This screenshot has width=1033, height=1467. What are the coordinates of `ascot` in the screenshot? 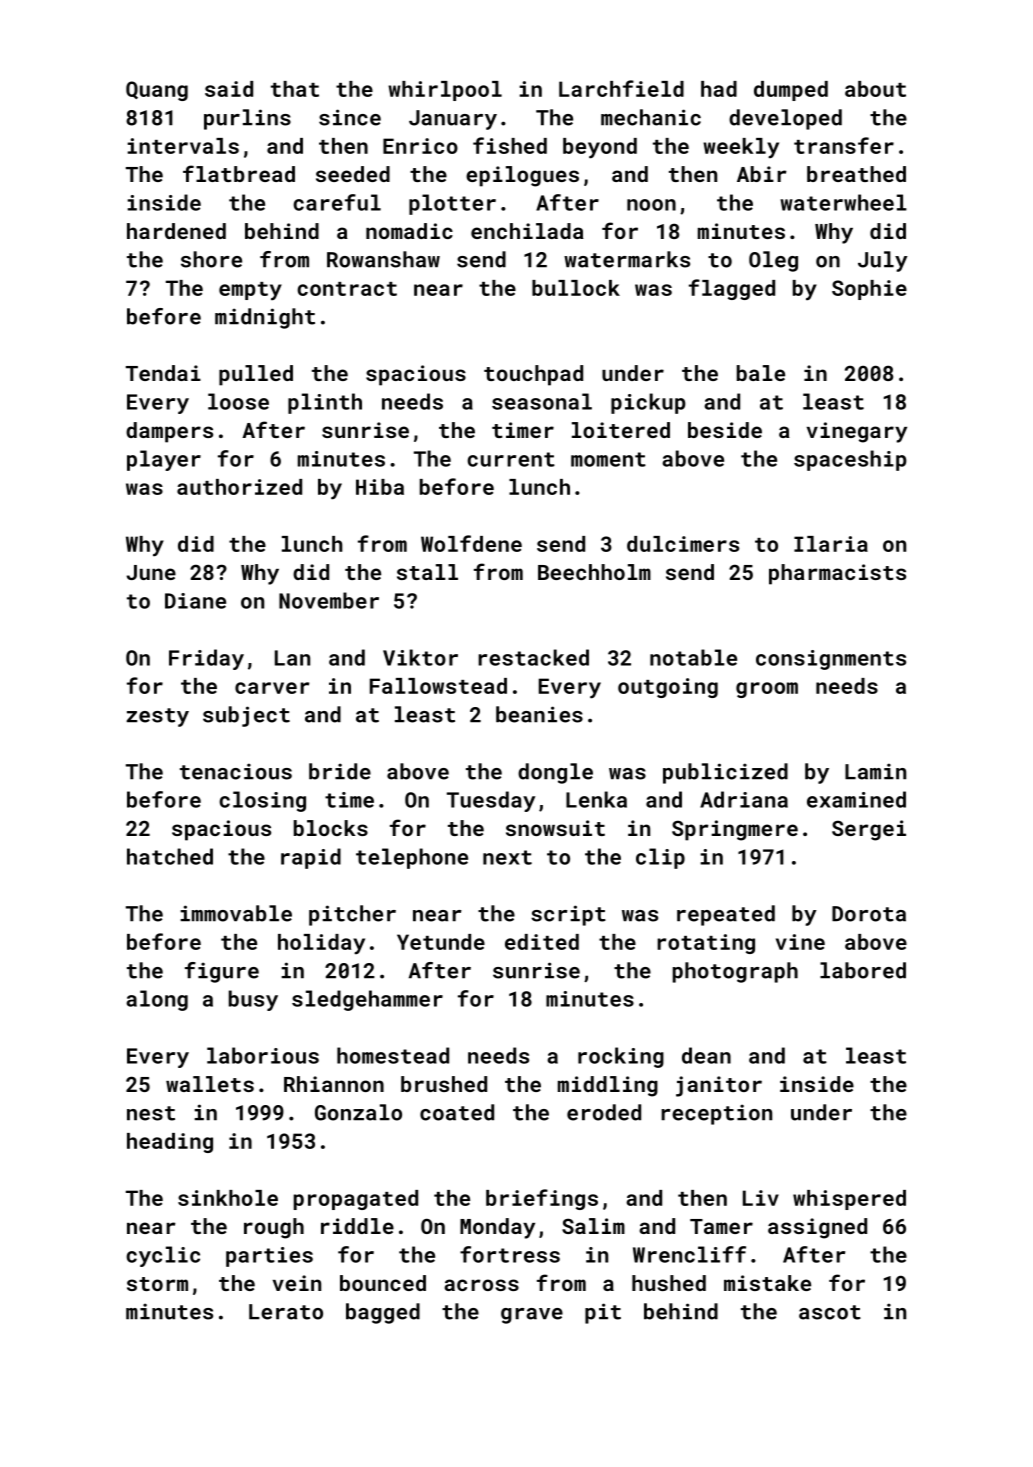 It's located at (830, 1312).
